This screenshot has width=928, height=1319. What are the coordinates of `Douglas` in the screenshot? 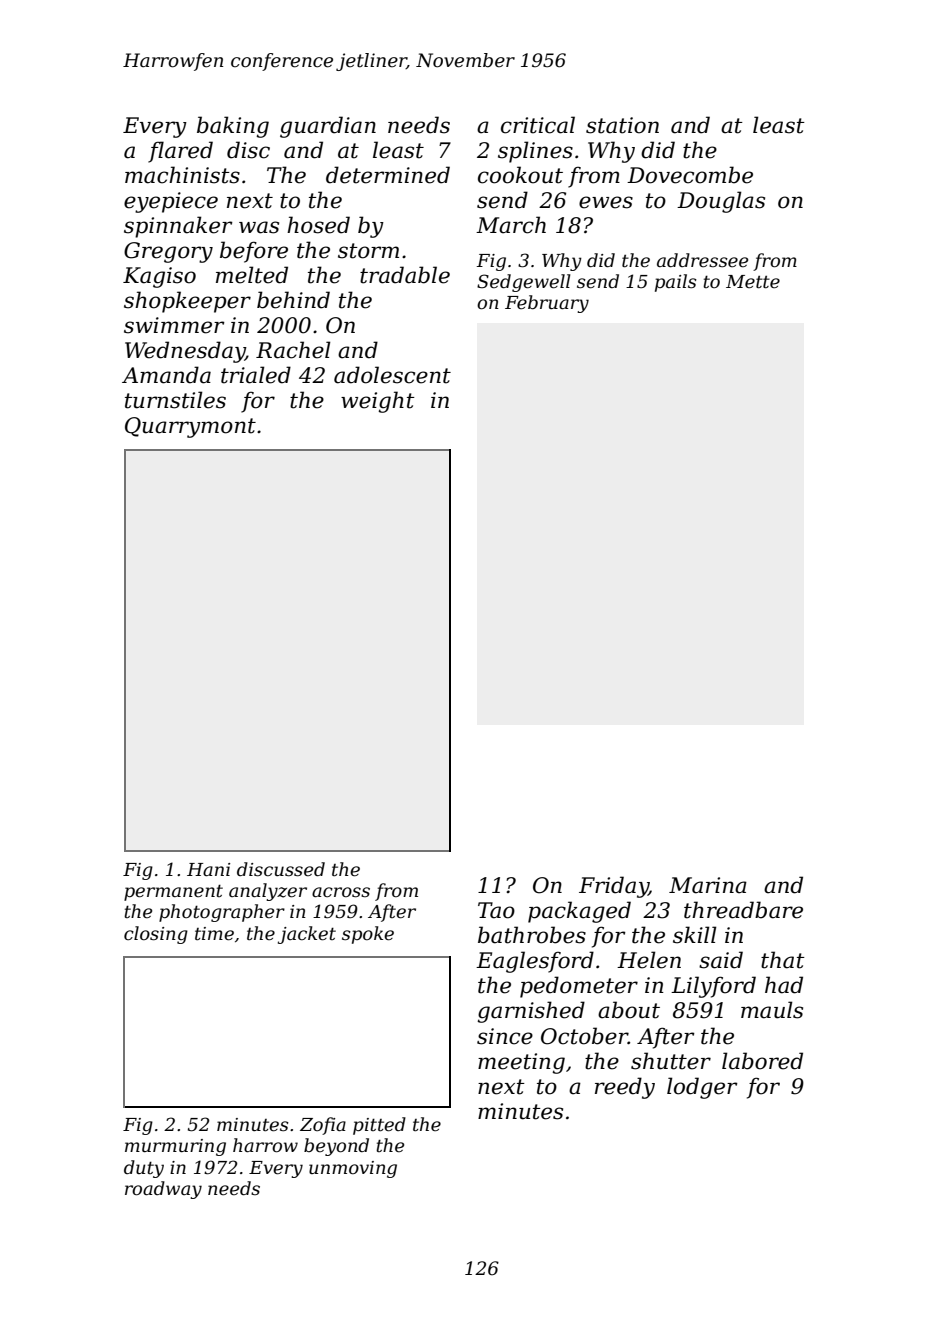 It's located at (721, 202).
